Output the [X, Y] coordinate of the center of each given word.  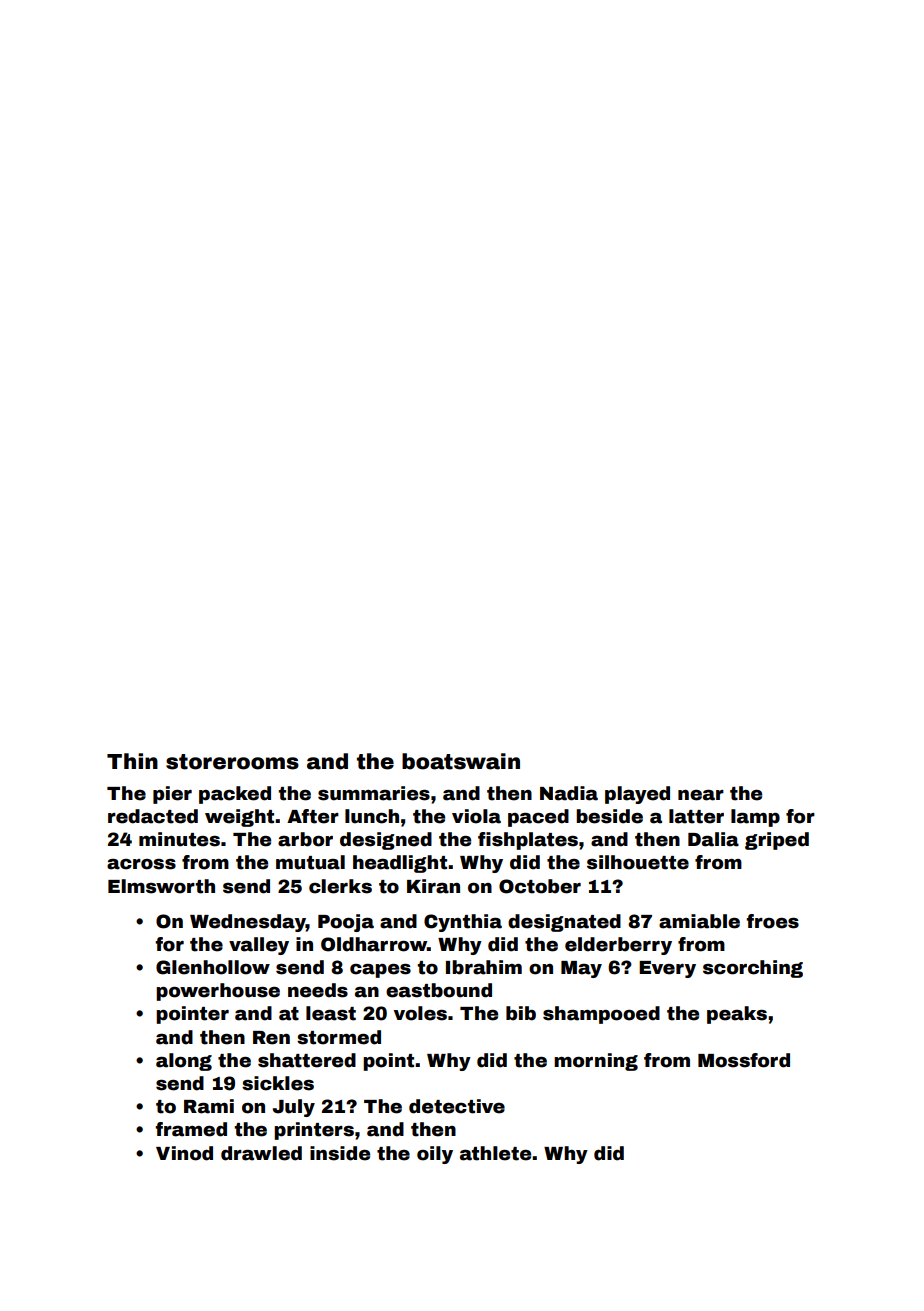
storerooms [232, 762]
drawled [261, 1153]
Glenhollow [213, 967]
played [637, 795]
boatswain [461, 761]
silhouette [638, 862]
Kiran [433, 886]
